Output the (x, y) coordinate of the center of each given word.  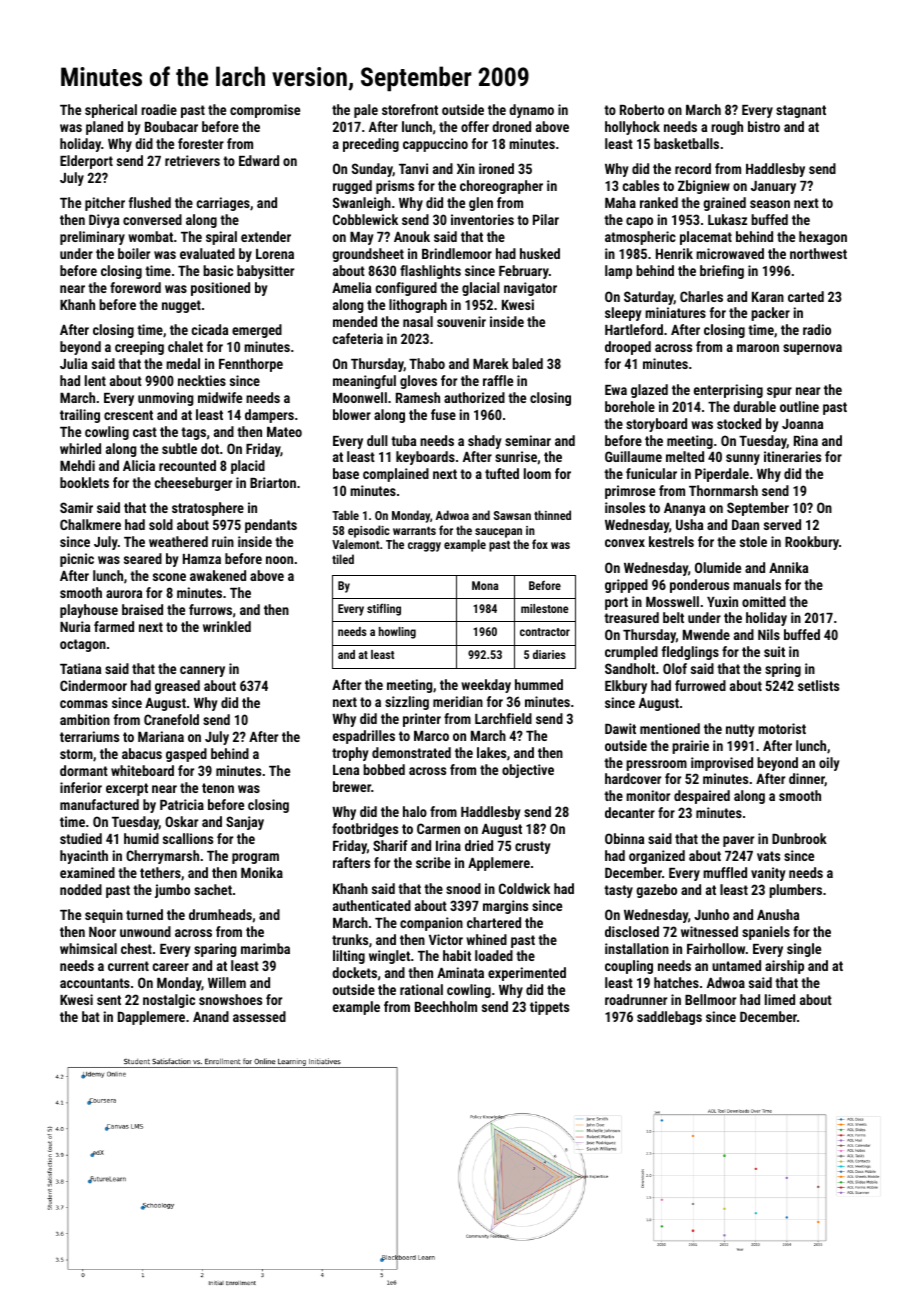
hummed (539, 684)
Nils (769, 634)
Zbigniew (704, 187)
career (171, 967)
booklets (84, 482)
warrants (414, 531)
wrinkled (227, 626)
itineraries (792, 456)
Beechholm (446, 1006)
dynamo (531, 111)
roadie (159, 109)
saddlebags (669, 1018)
